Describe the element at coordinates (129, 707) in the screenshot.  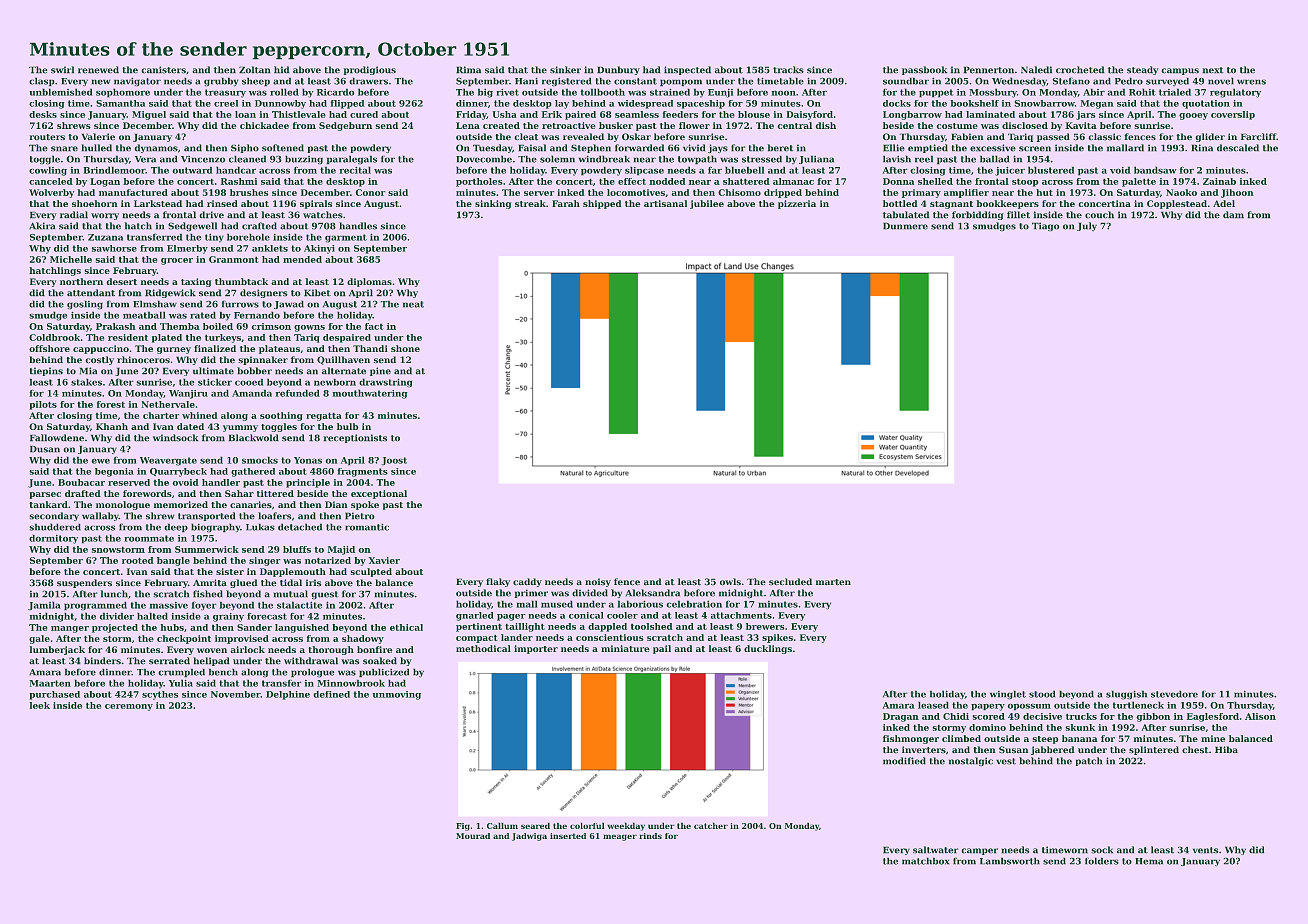
I see `ceremony` at that location.
